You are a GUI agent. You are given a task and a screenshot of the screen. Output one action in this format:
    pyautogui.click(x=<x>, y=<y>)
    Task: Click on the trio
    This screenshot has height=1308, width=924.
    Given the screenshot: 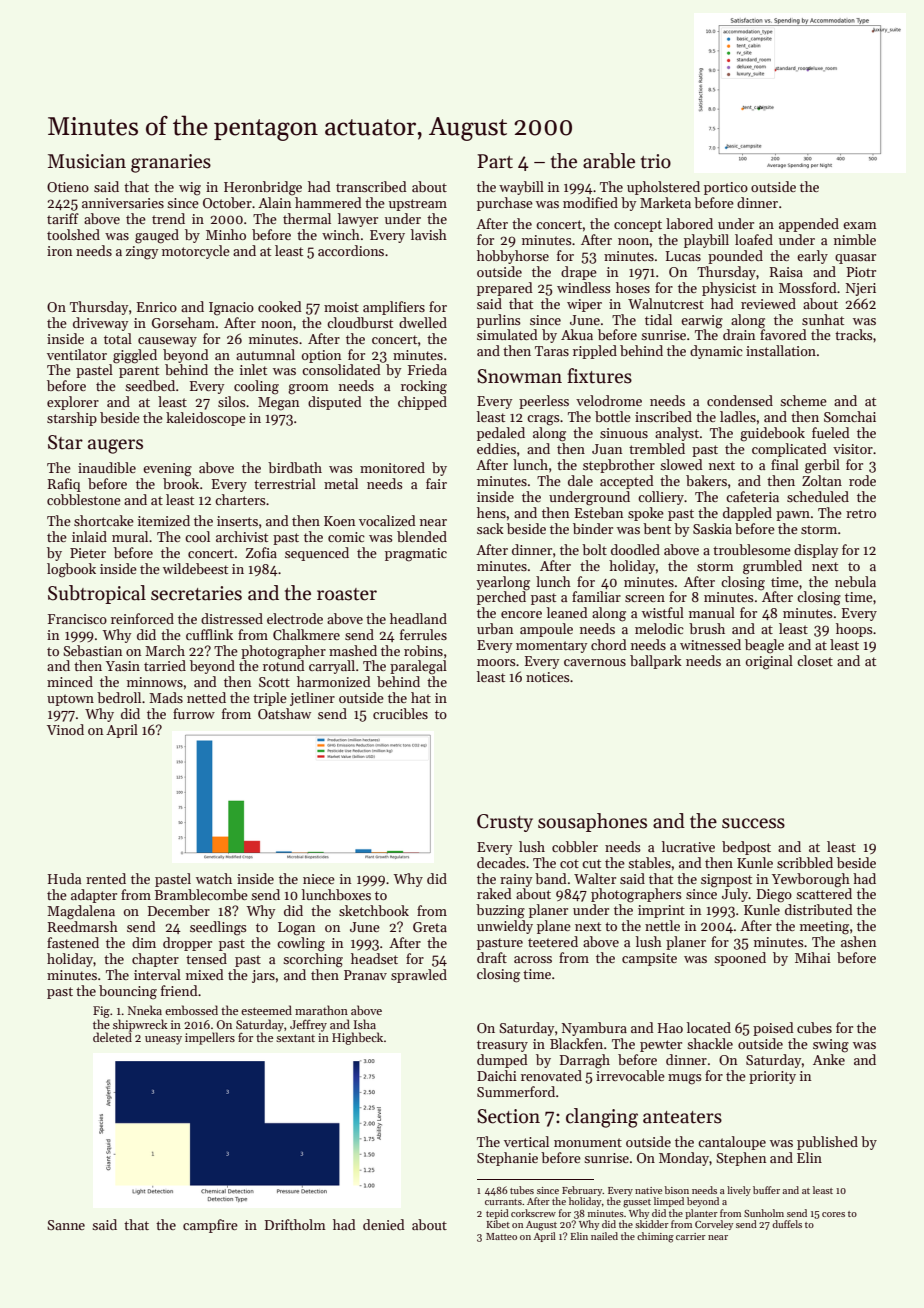 What is the action you would take?
    pyautogui.click(x=656, y=161)
